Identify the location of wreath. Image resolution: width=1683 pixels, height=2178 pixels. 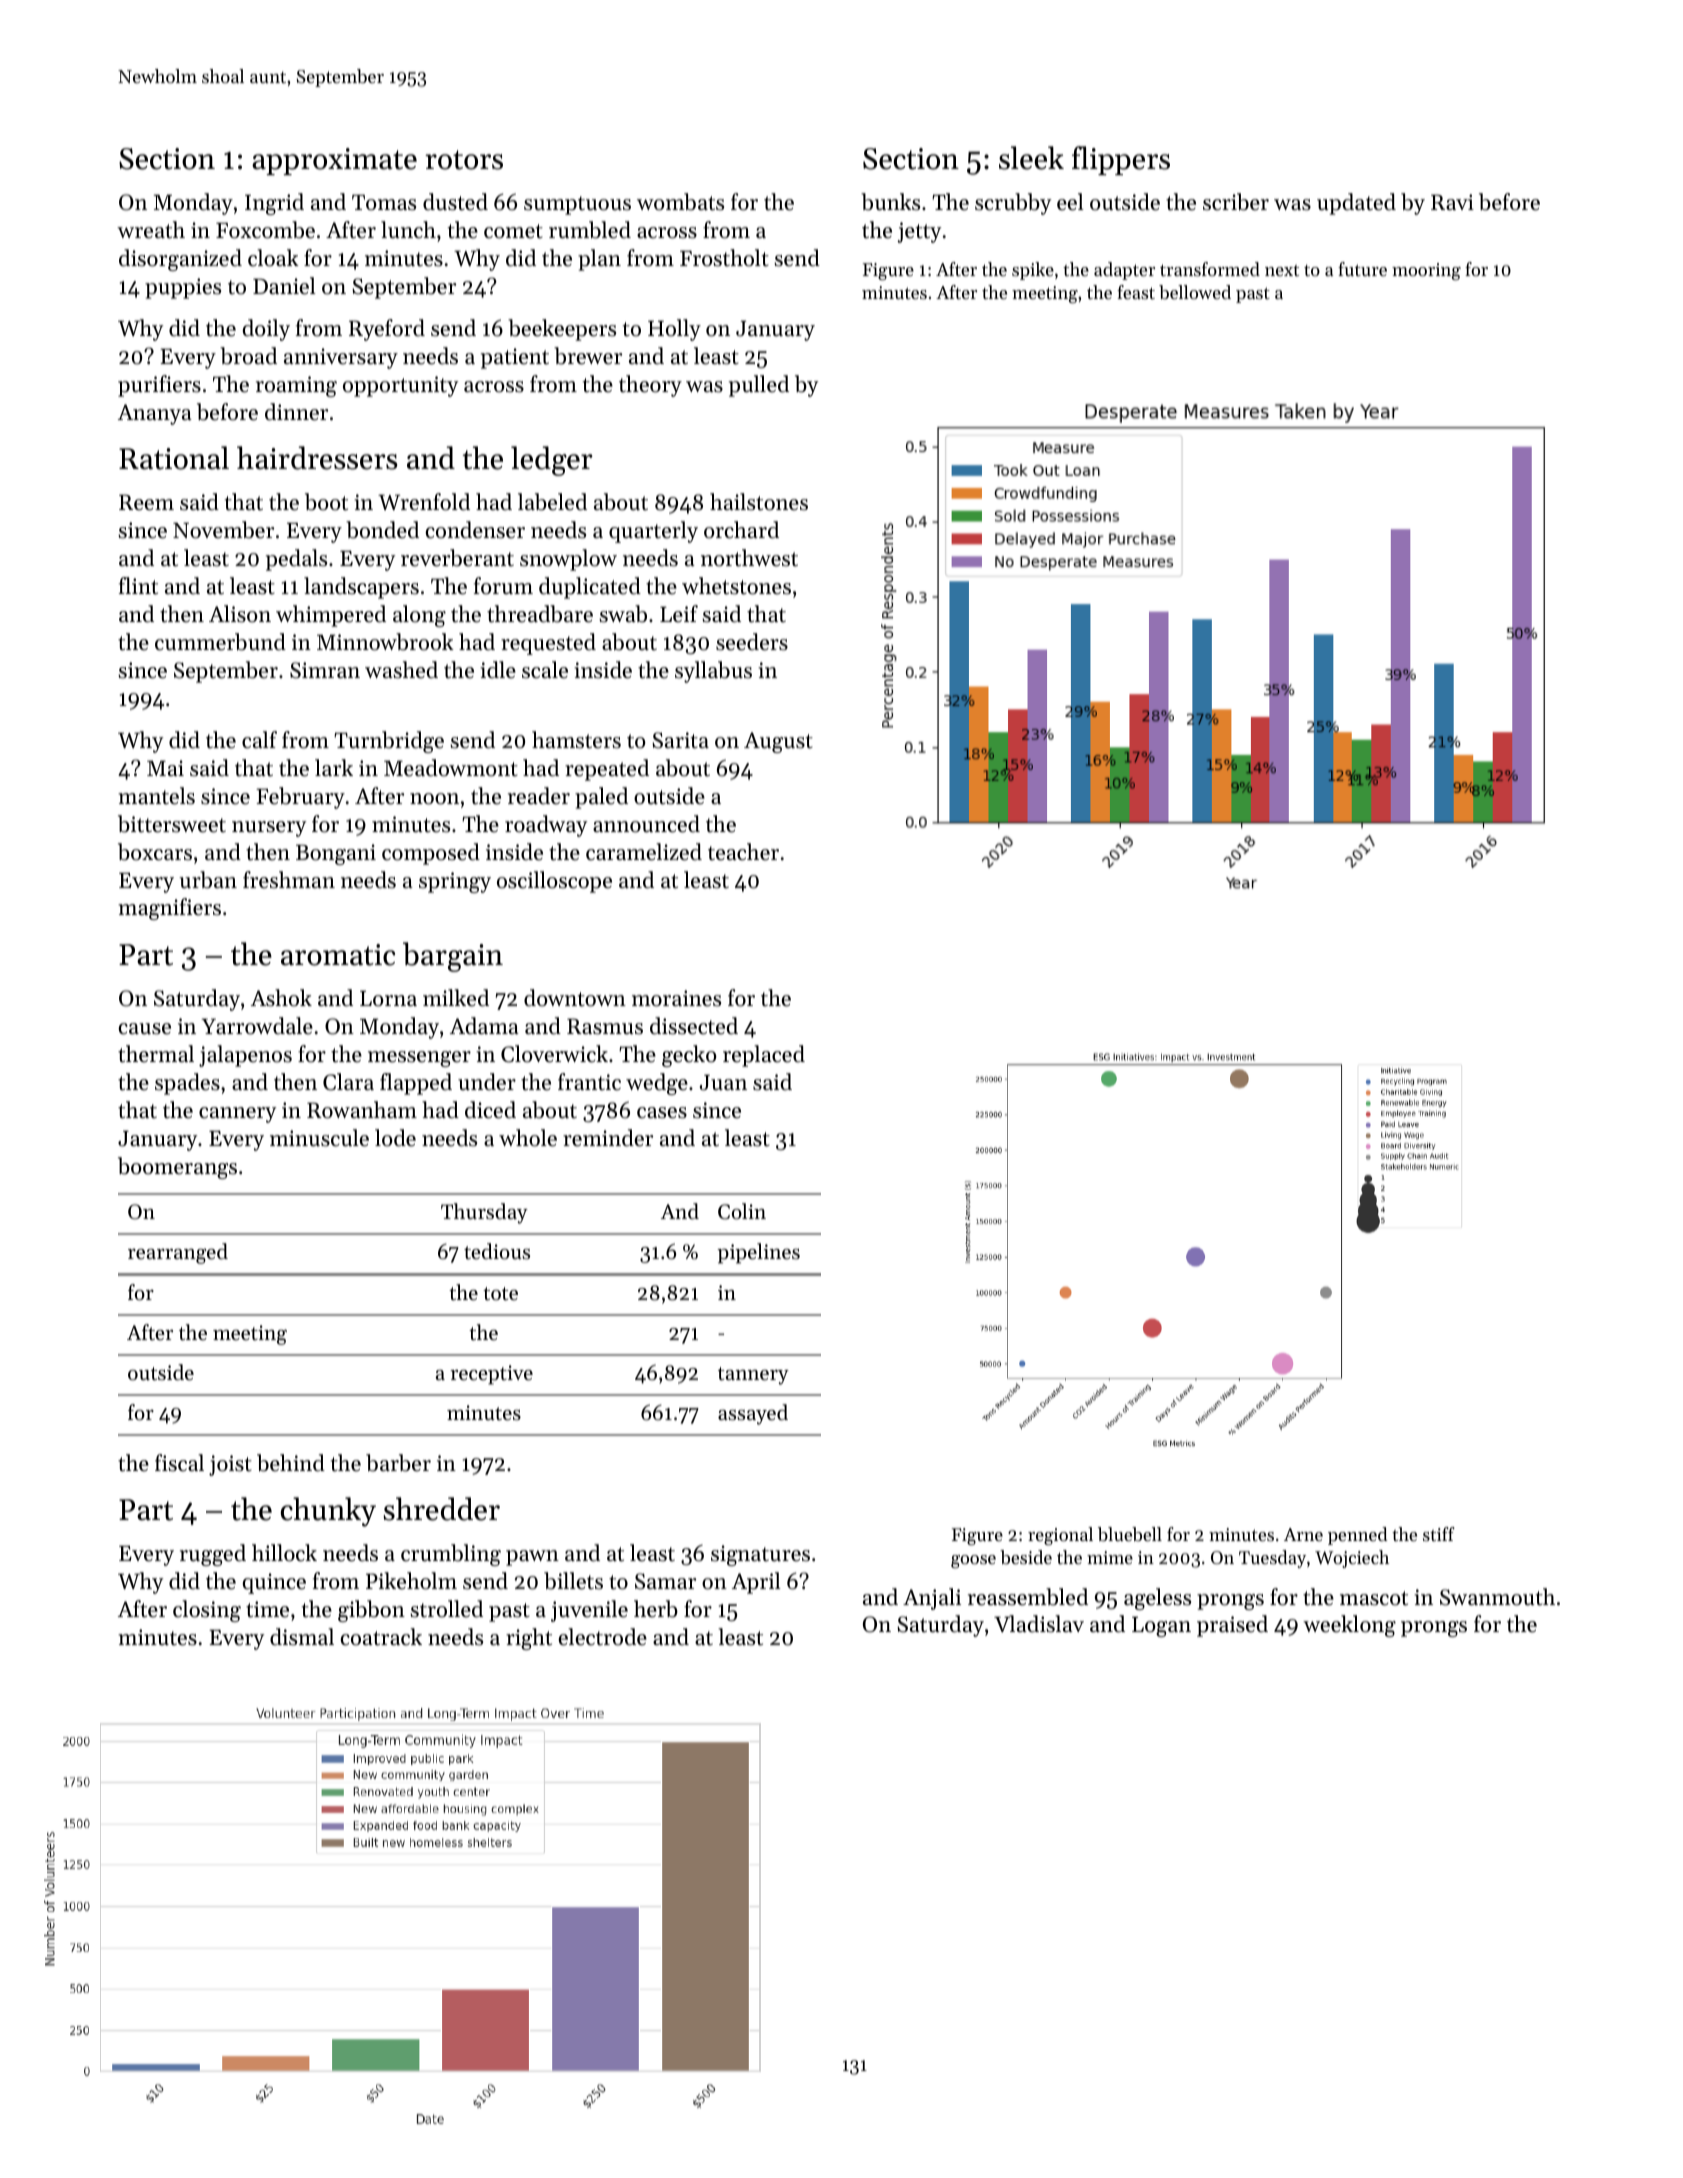
(151, 230).
